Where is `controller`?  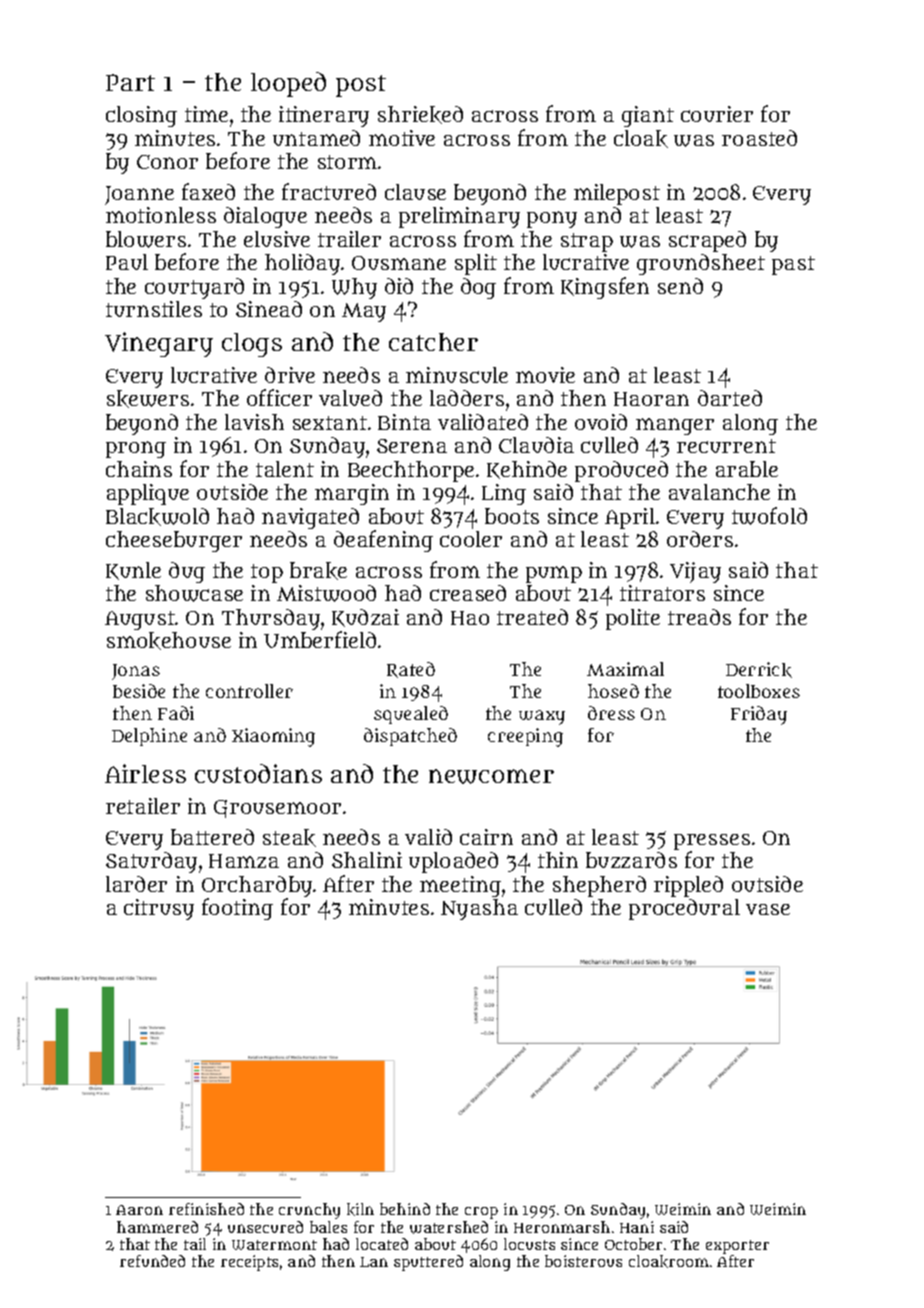 controller is located at coordinates (249, 691).
